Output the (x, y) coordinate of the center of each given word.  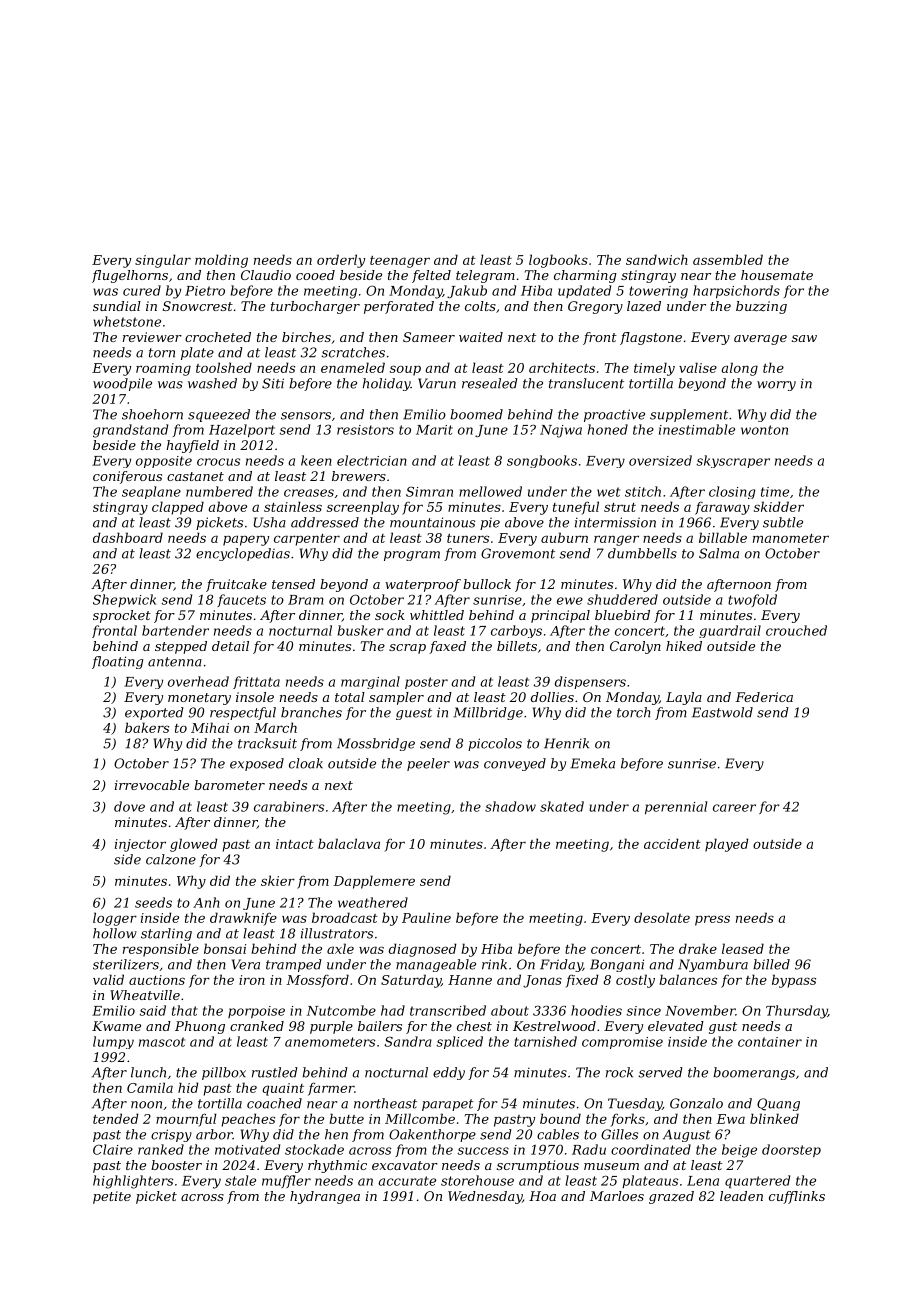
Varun (437, 383)
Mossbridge (376, 744)
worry (776, 386)
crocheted (218, 337)
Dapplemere (374, 882)
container (770, 1042)
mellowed (490, 491)
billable (723, 537)
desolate (662, 917)
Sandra (408, 1041)
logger (115, 919)
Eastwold (722, 712)
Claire (113, 1149)
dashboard (128, 537)
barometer (229, 785)
